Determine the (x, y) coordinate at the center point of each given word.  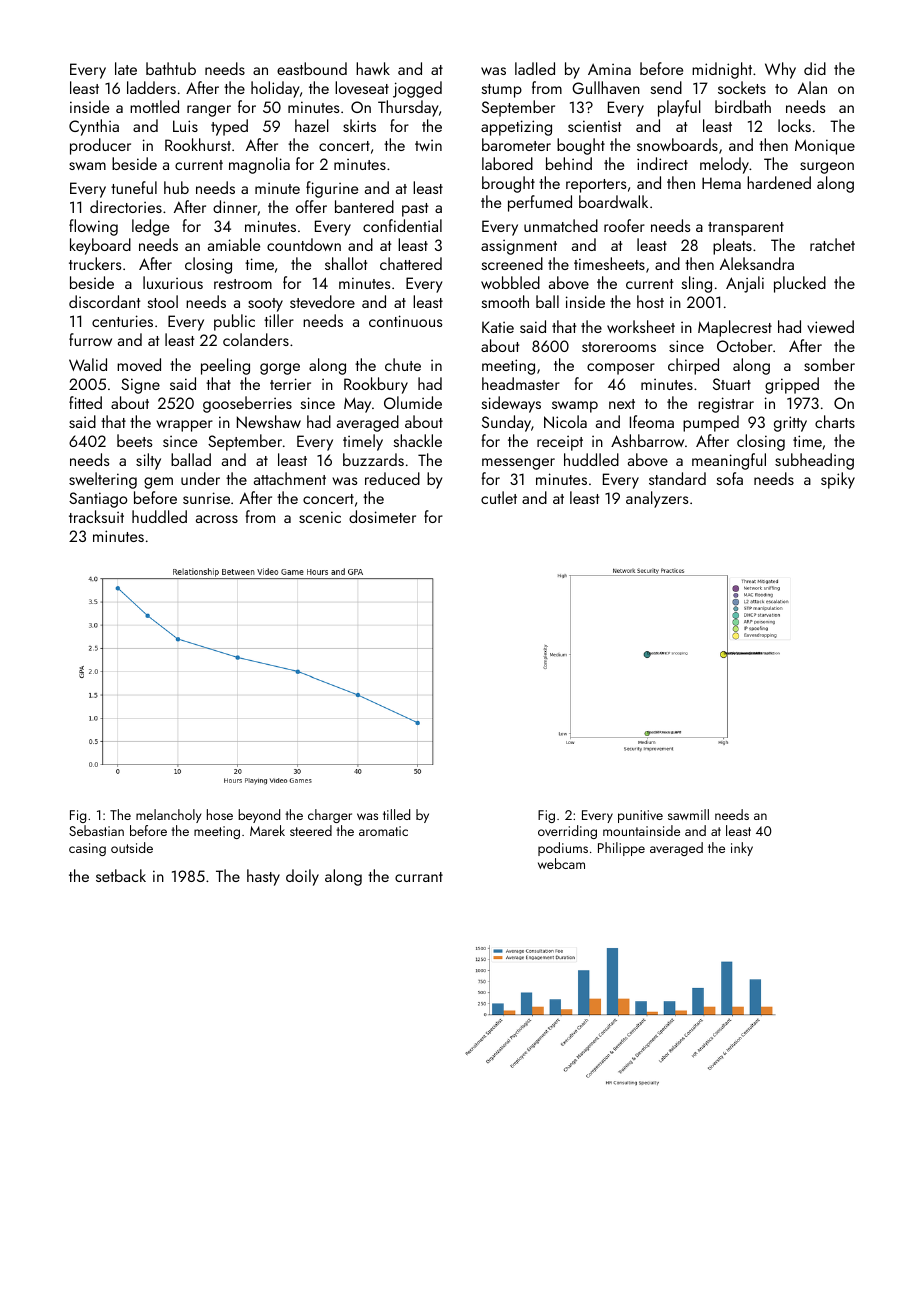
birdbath (743, 106)
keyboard (100, 246)
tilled (396, 814)
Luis (185, 126)
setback (121, 875)
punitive (640, 816)
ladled (535, 68)
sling (697, 284)
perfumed (540, 203)
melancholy (168, 816)
